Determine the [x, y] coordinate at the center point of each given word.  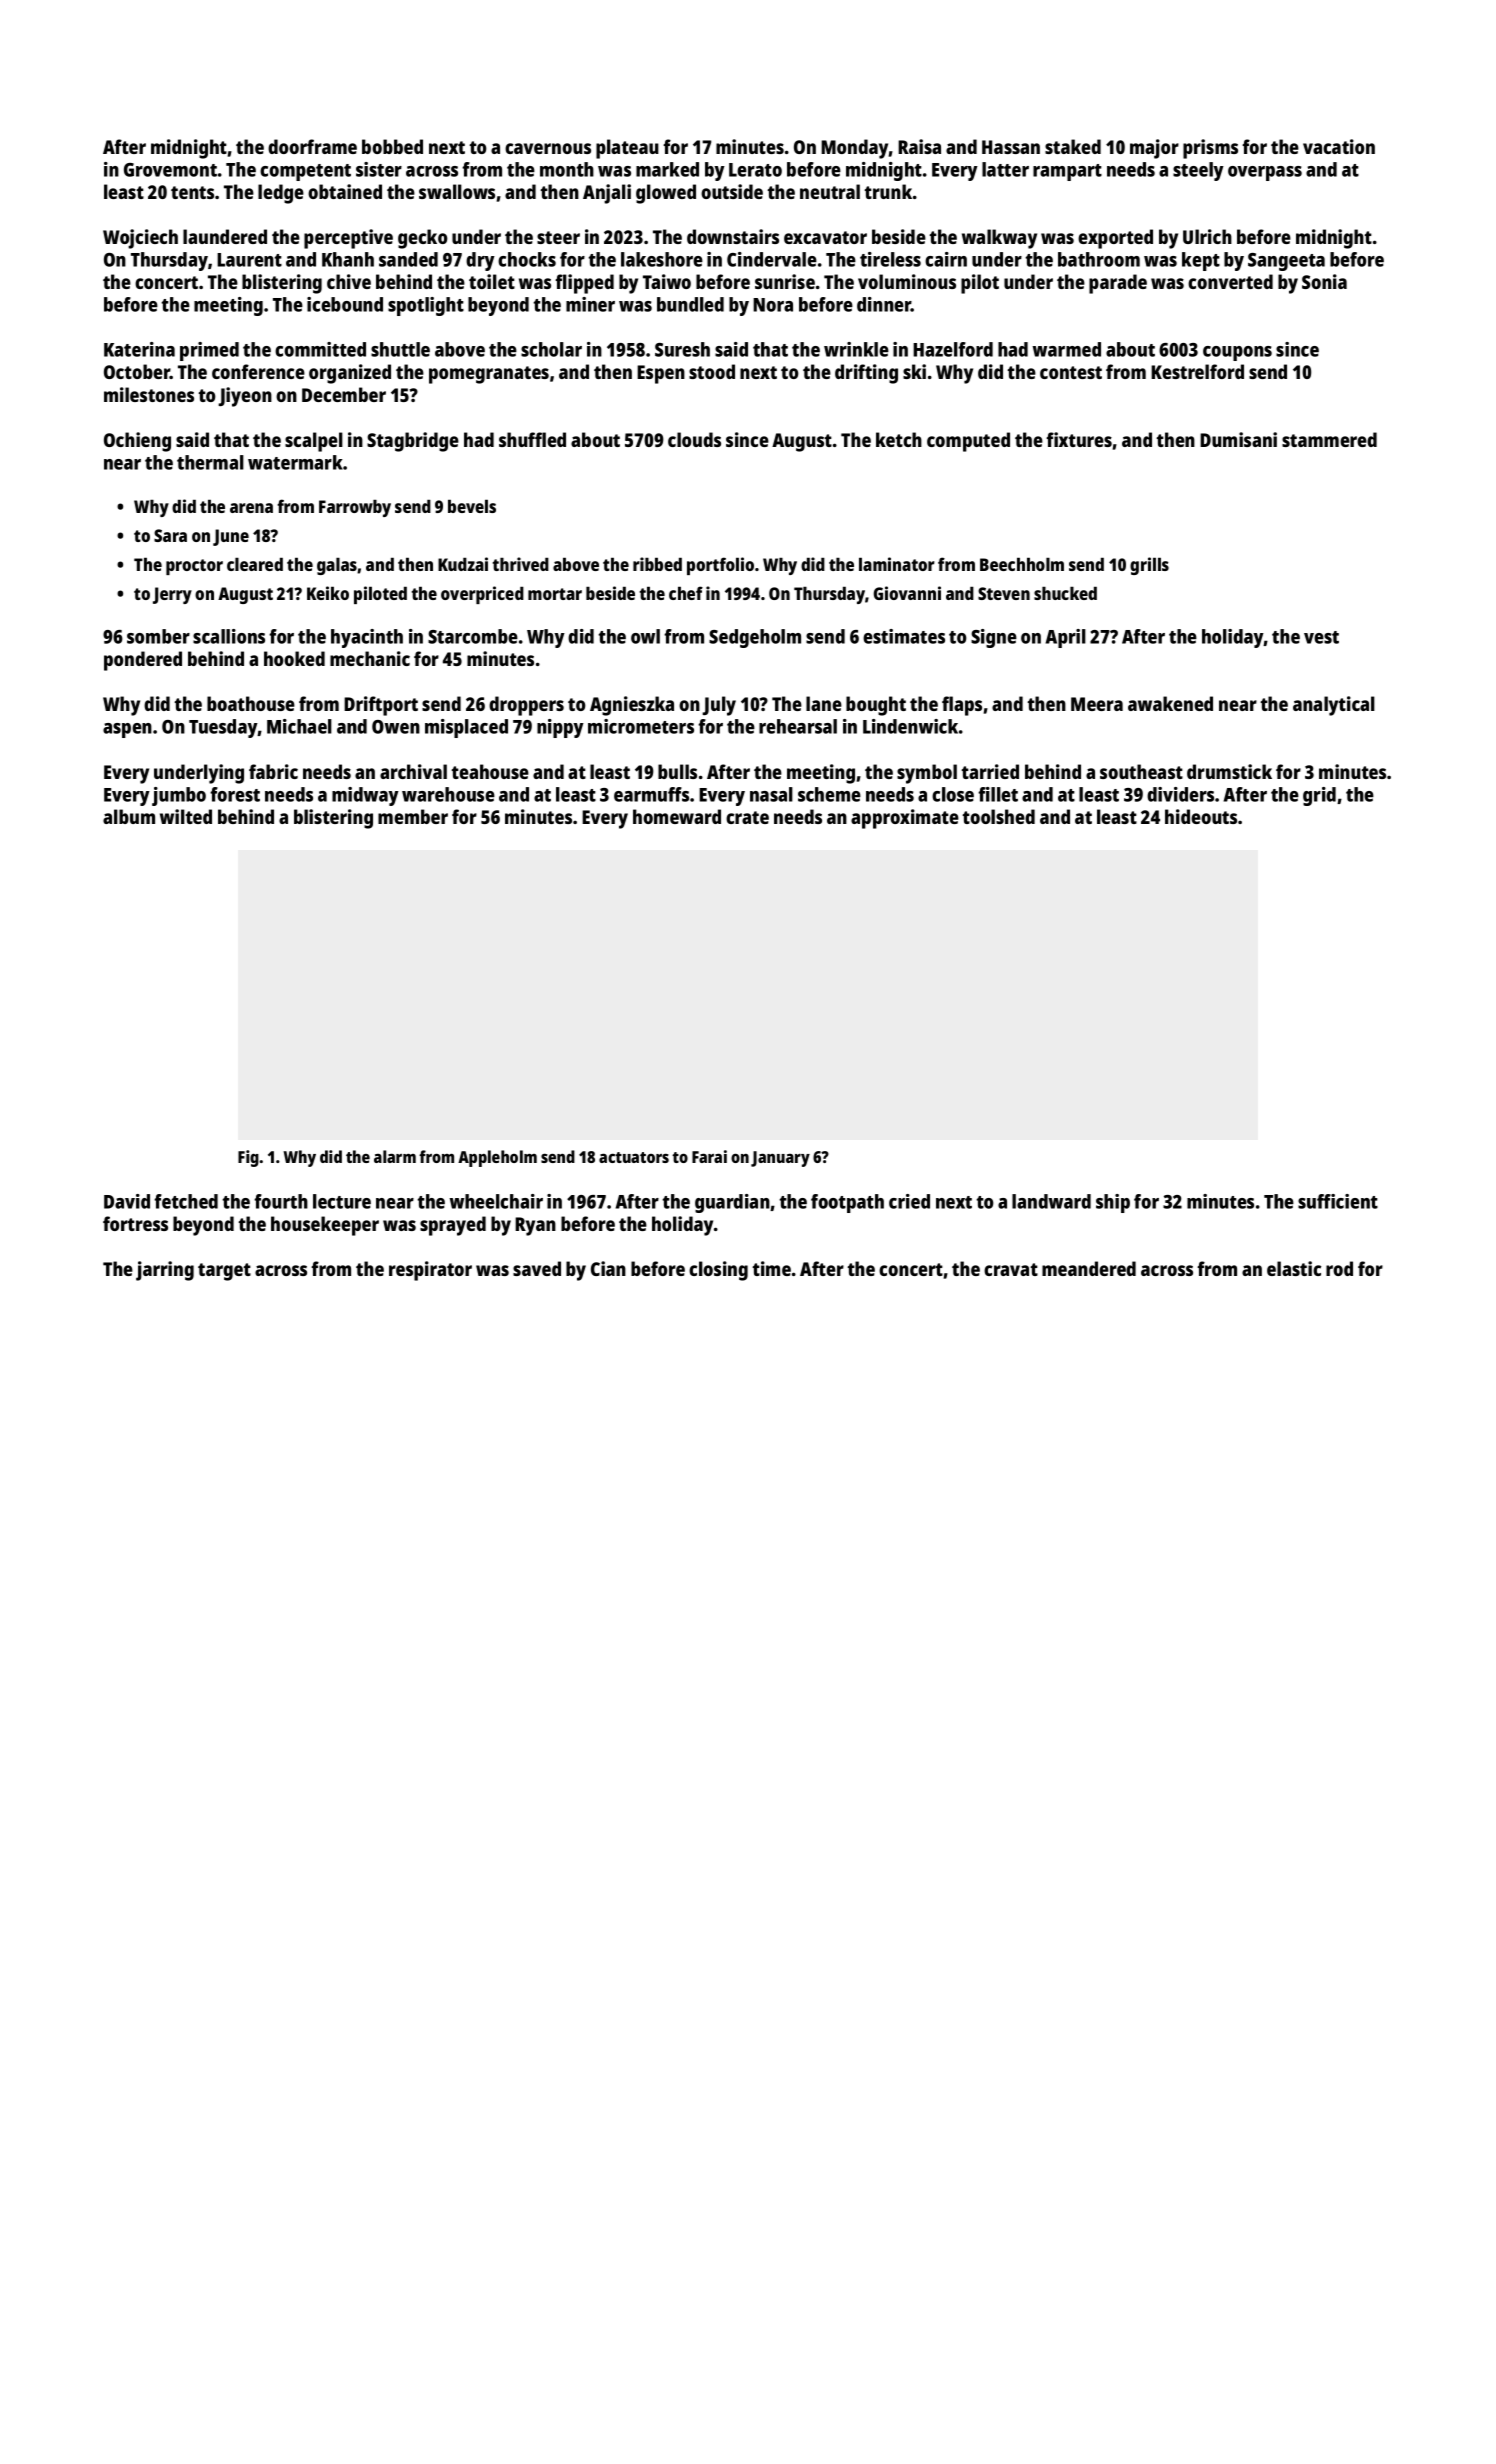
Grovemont [170, 170]
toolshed [998, 816]
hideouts [1201, 816]
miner [590, 304]
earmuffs [651, 794]
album [129, 816]
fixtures [1079, 439]
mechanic [370, 658]
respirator [430, 1271]
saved [537, 1268]
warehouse [448, 794]
